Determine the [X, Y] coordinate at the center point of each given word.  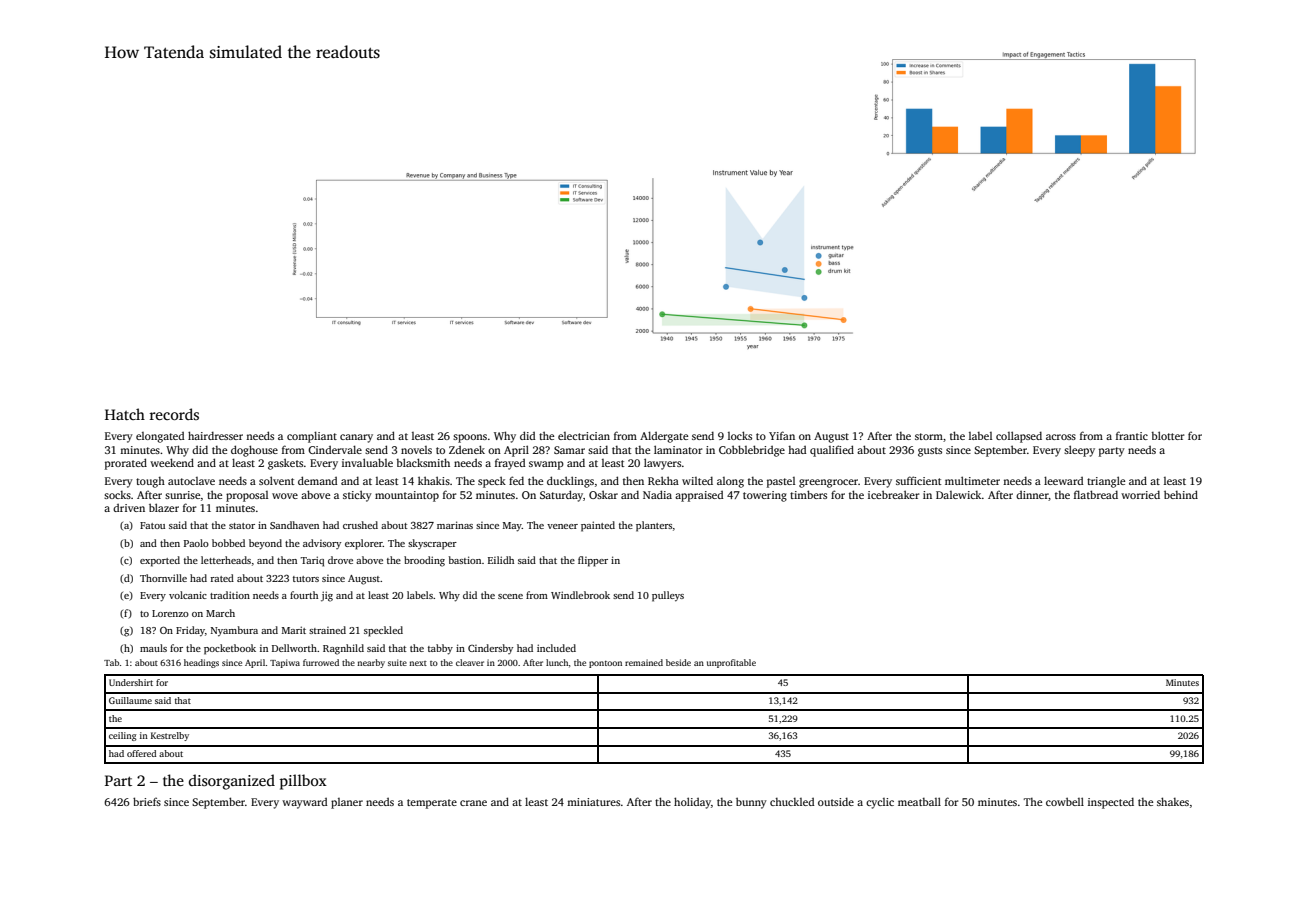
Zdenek [467, 449]
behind [1181, 494]
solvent [276, 480]
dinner [1032, 496]
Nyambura [234, 631]
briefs [147, 801]
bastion [465, 560]
